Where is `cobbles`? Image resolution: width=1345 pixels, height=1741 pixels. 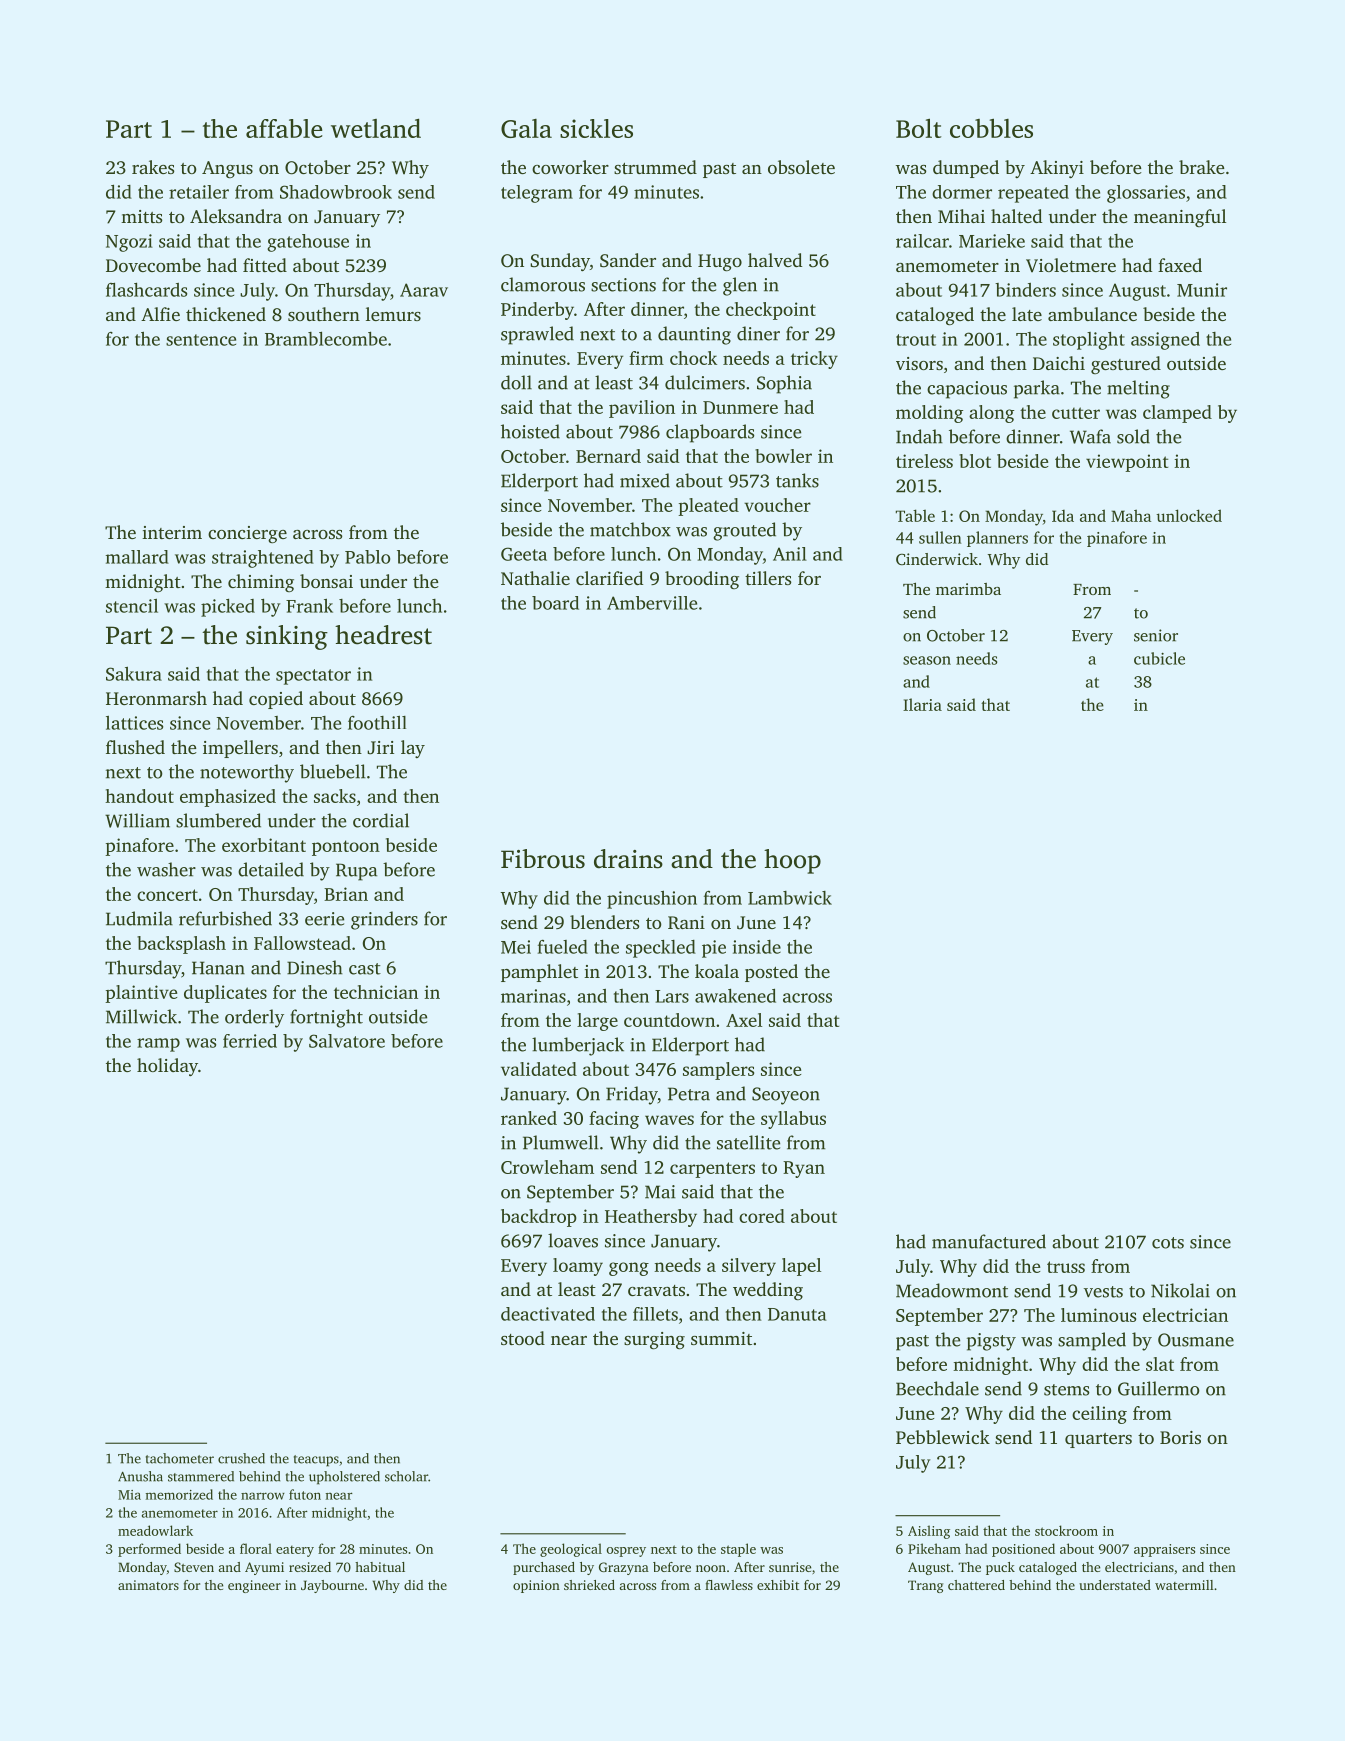
cobbles is located at coordinates (991, 128).
